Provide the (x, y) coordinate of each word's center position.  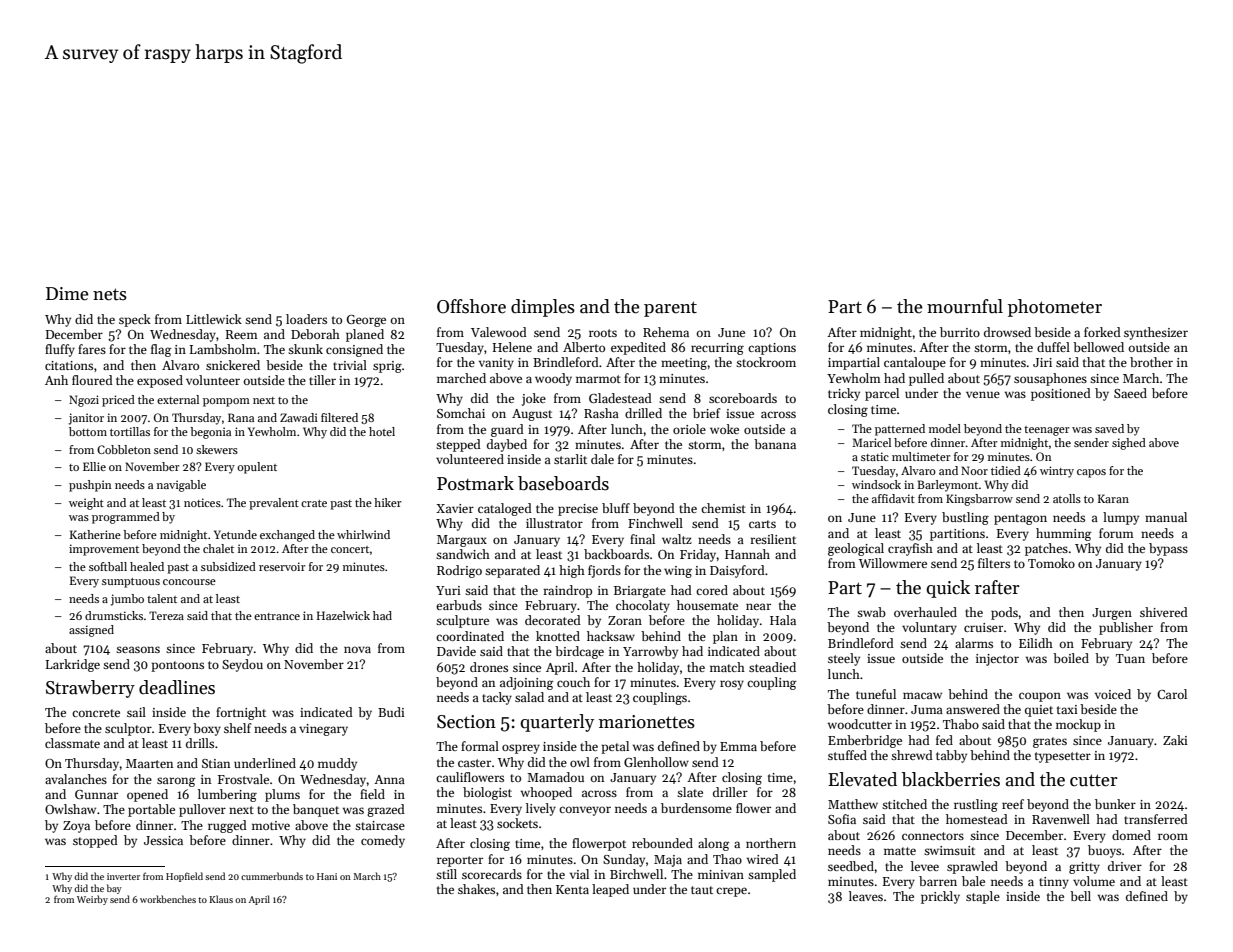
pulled (926, 379)
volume (1094, 881)
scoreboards (743, 398)
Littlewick (214, 319)
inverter (123, 876)
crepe (731, 892)
